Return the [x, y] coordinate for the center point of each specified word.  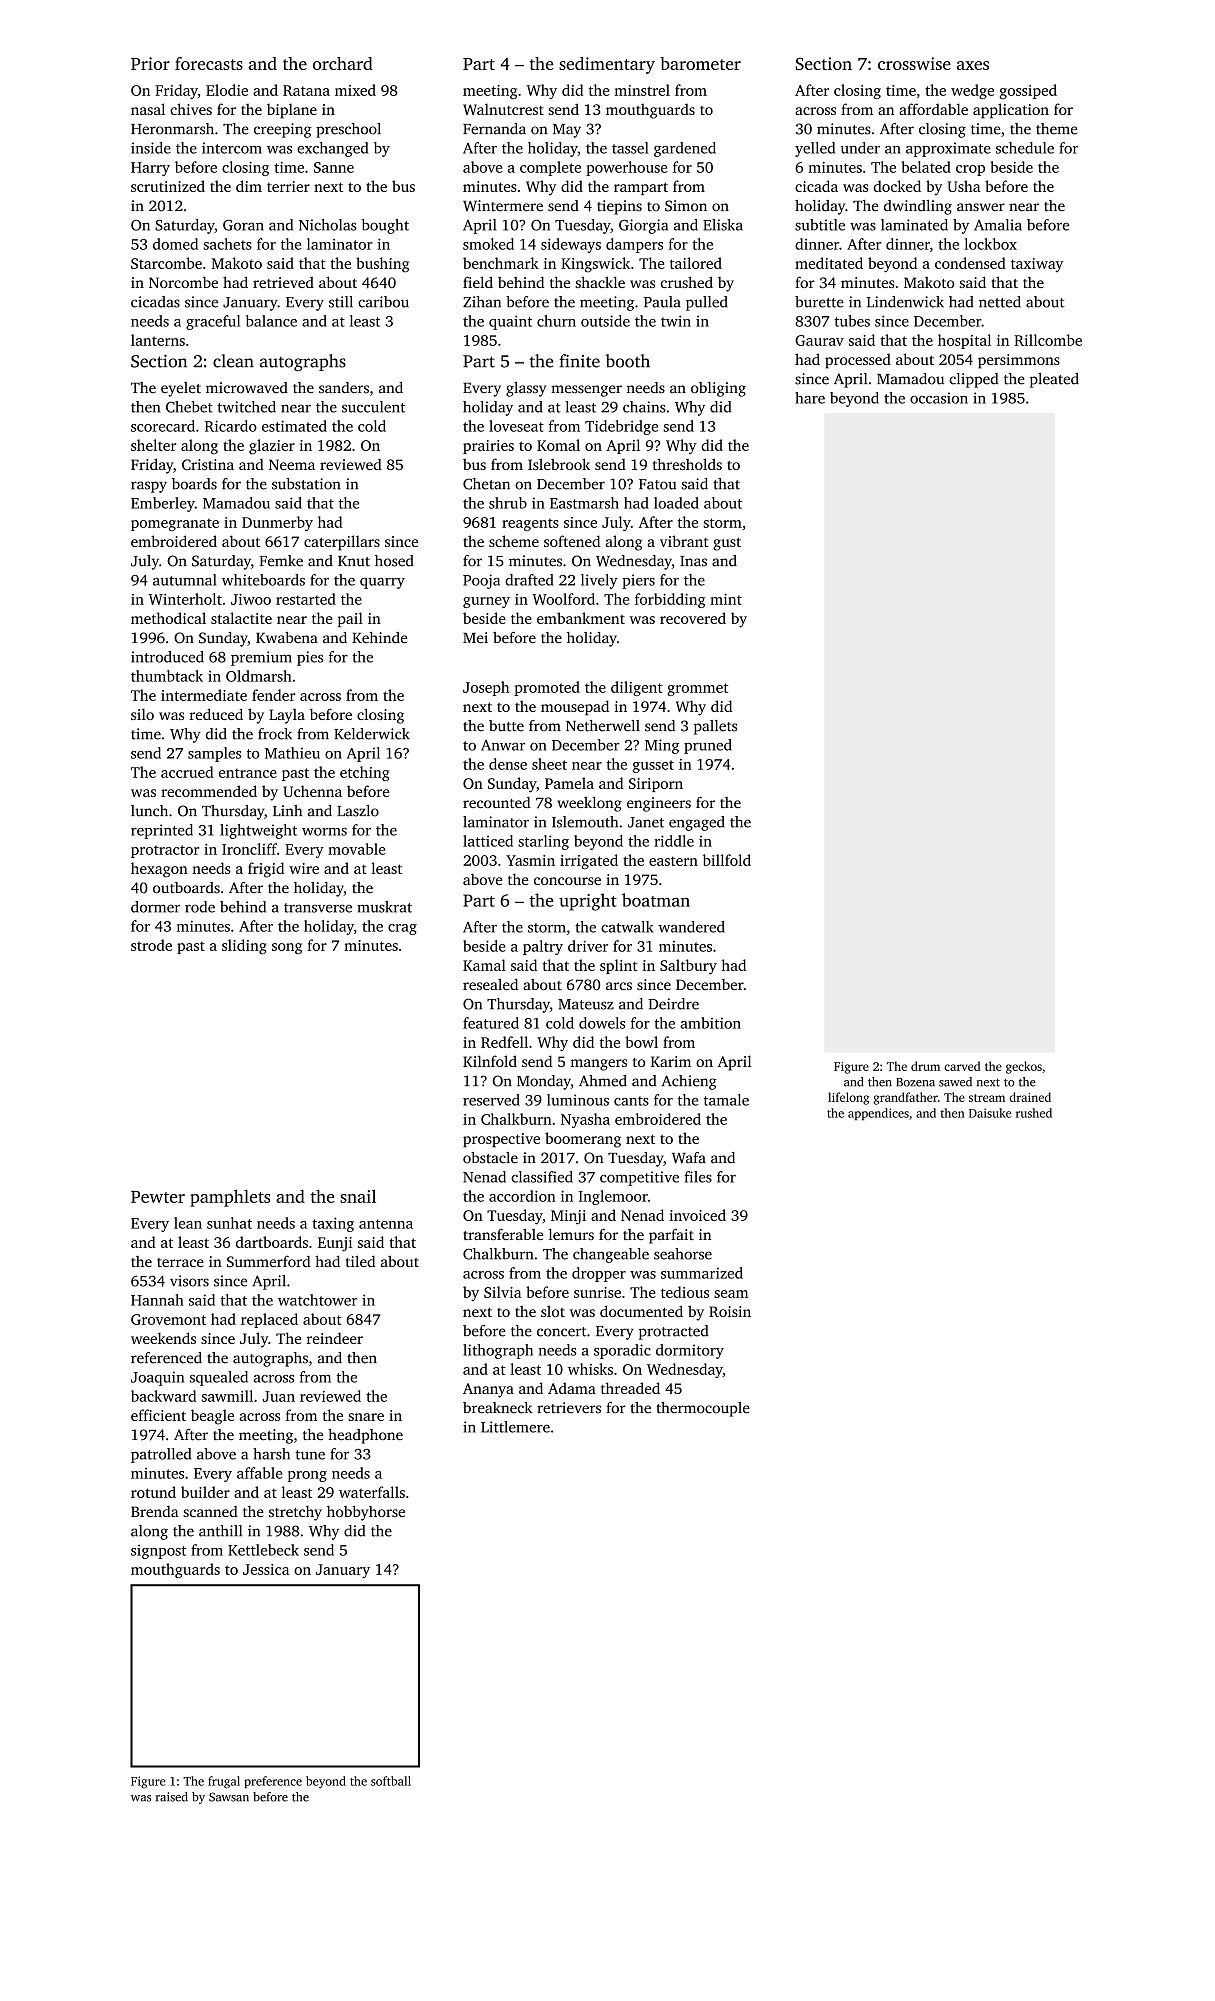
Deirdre [673, 1004]
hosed [394, 561]
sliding [244, 947]
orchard [343, 63]
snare [366, 1417]
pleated [1054, 380]
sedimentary [607, 65]
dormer [155, 907]
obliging [718, 389]
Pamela [569, 783]
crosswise [914, 63]
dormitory [690, 1351]
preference [273, 1782]
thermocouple [703, 1409]
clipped [973, 380]
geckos [1024, 1067]
